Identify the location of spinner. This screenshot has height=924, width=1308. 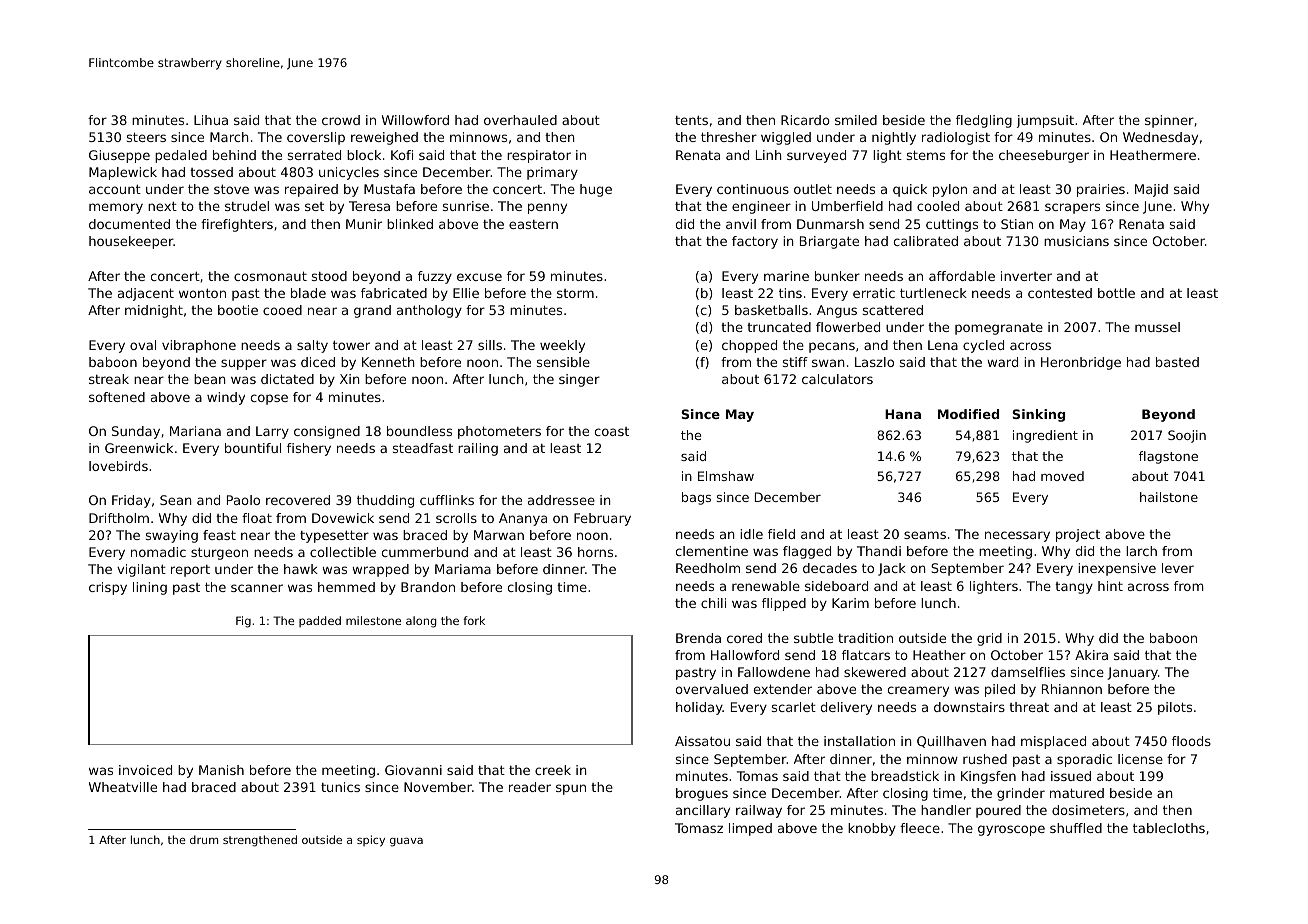
(1169, 121).
